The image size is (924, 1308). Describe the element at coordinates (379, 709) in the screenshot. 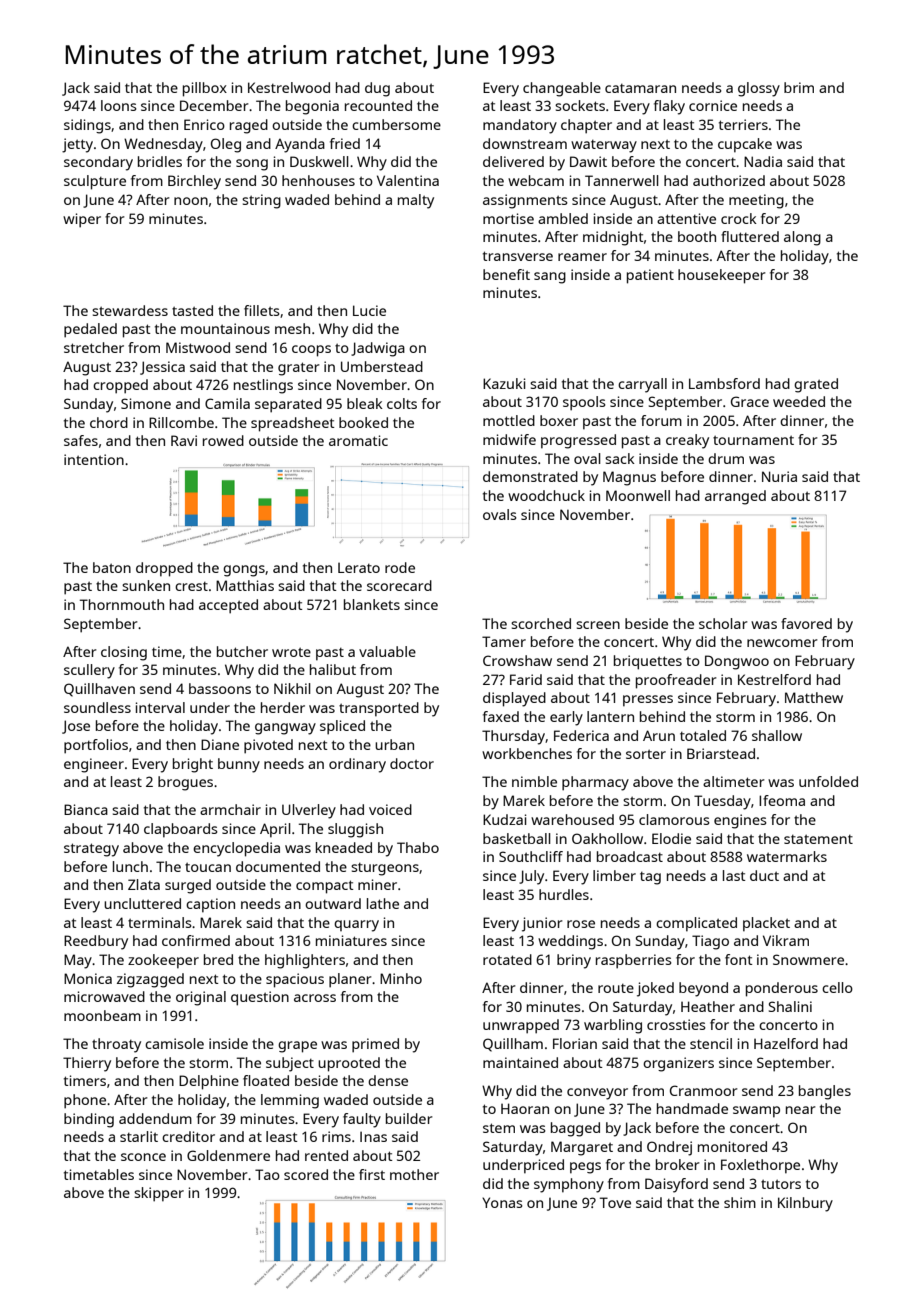

I see `transported` at that location.
